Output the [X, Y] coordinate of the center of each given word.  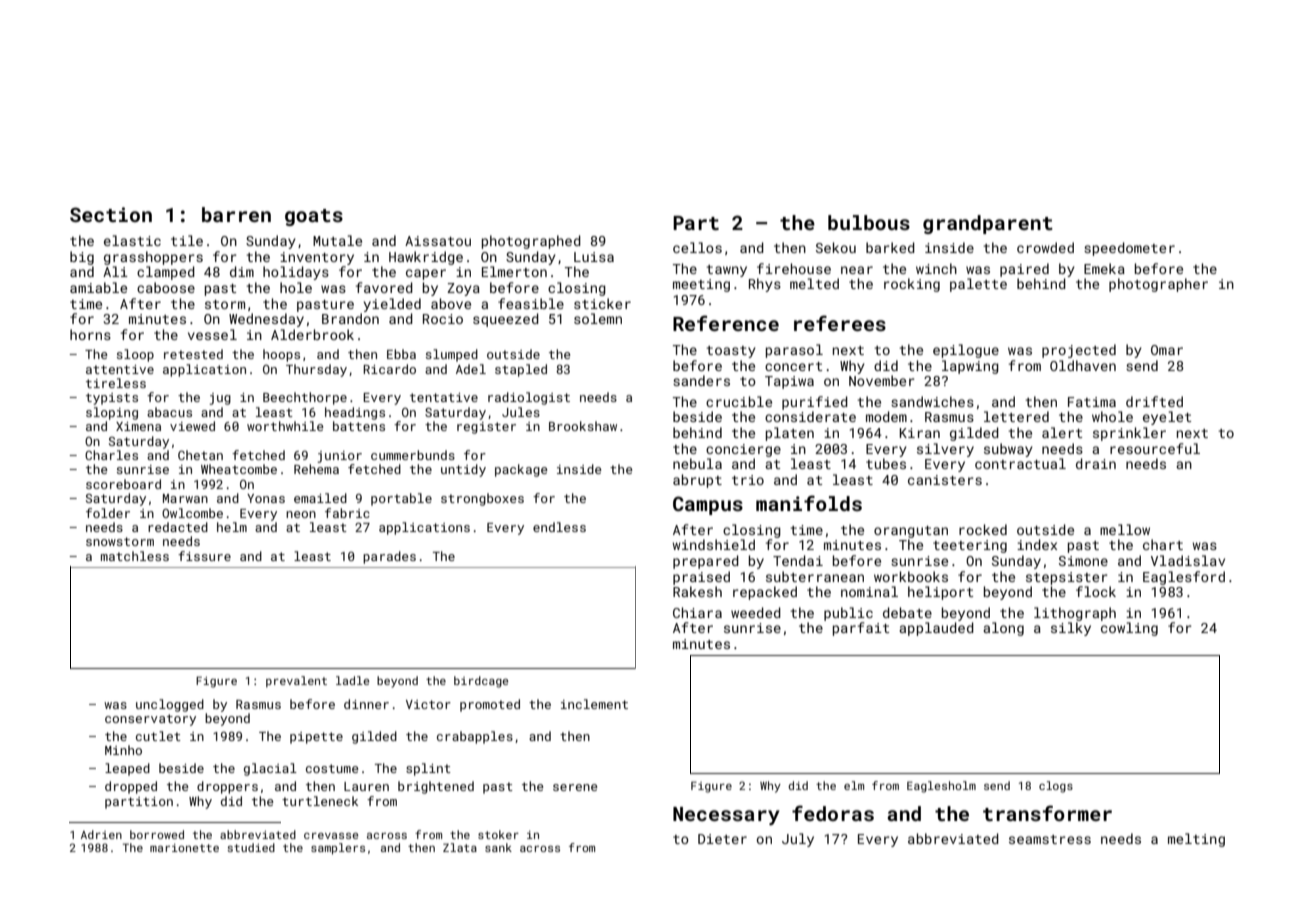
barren [236, 214]
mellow [1125, 529]
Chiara [697, 612]
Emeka [1104, 268]
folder [108, 513]
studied [251, 847]
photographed [531, 242]
